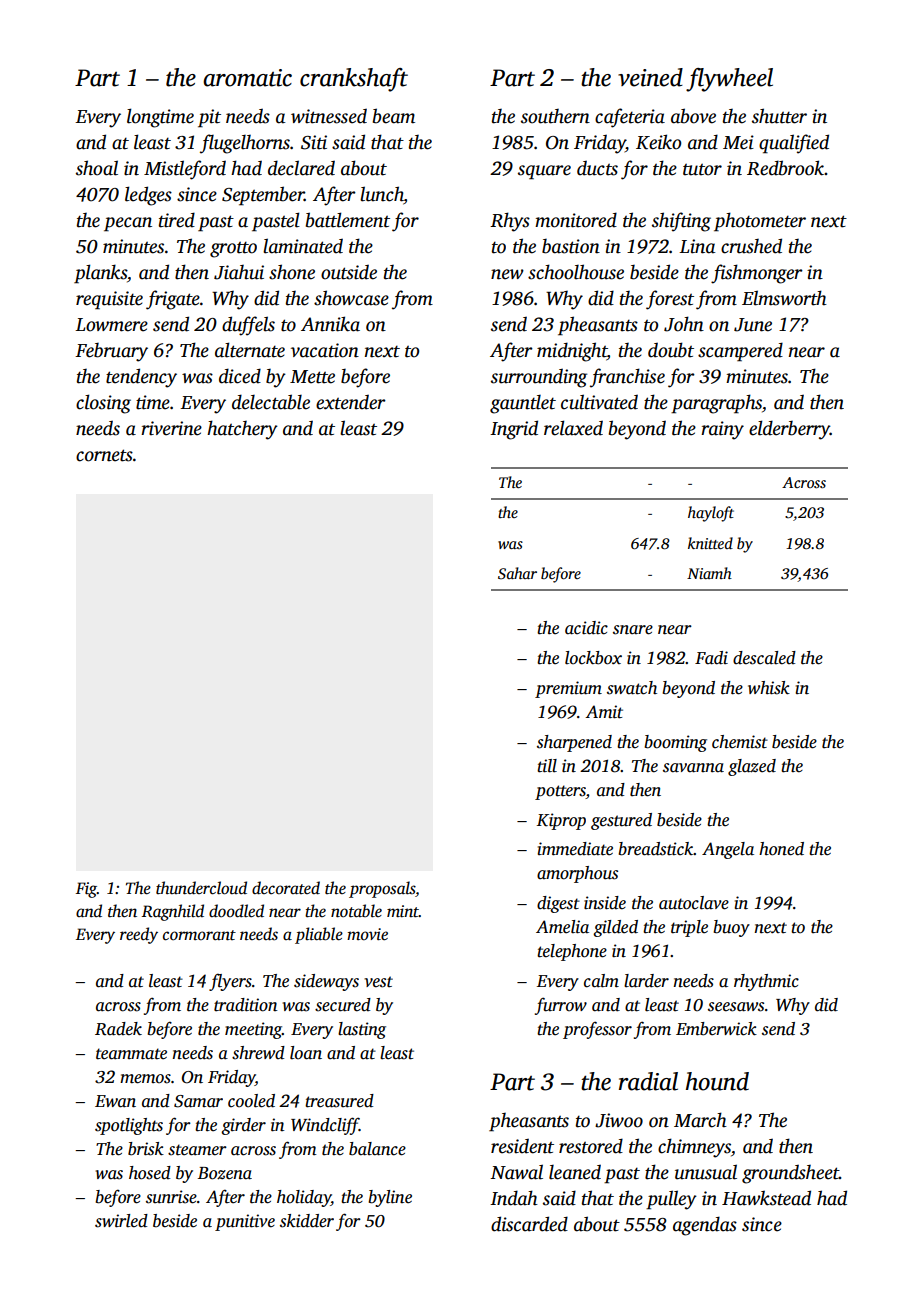  Describe the element at coordinates (523, 404) in the image. I see `gauntlet` at that location.
